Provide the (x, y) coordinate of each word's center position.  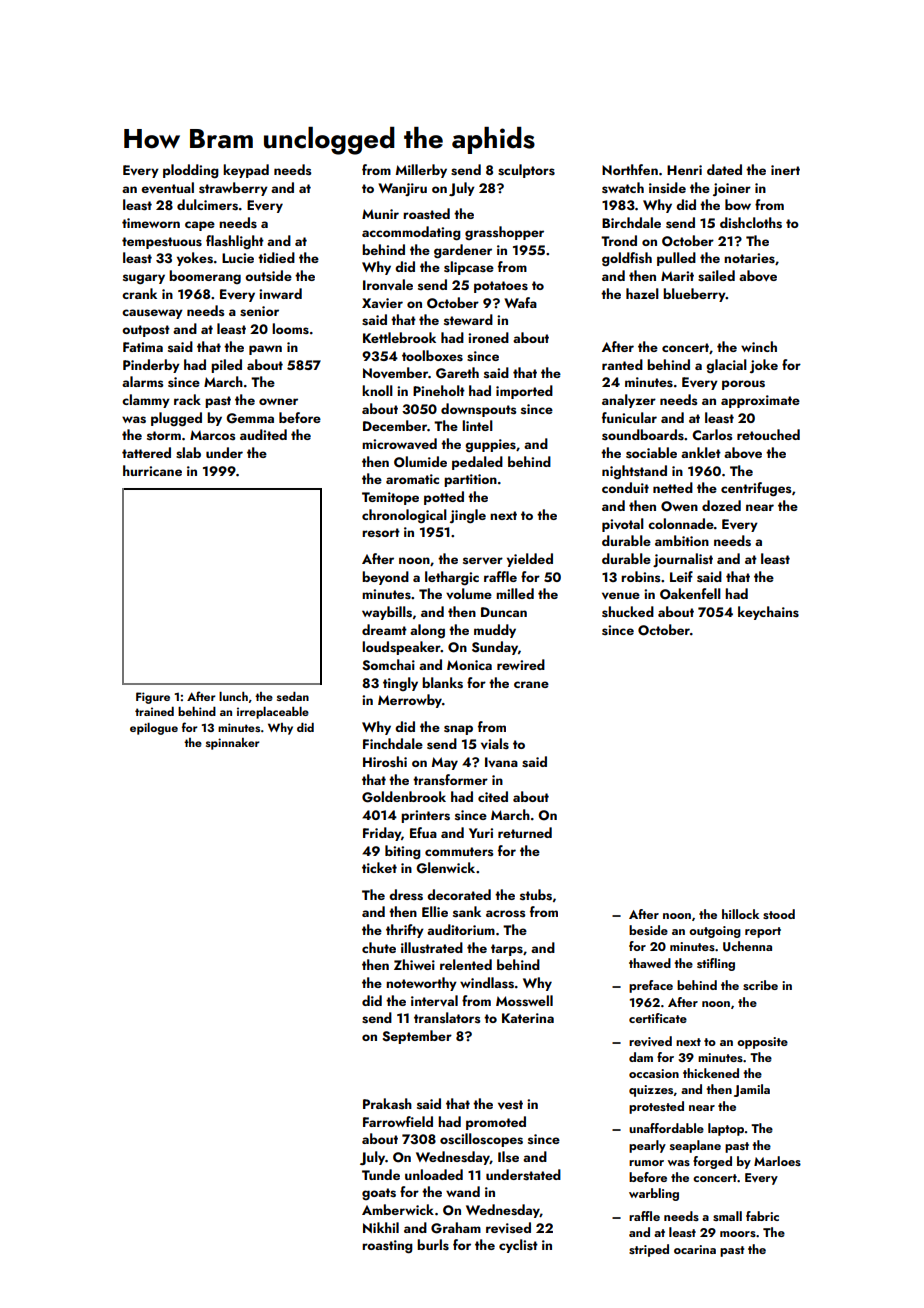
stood (779, 914)
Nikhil (381, 1227)
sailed (716, 276)
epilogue (154, 729)
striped (649, 1250)
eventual (167, 188)
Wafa (520, 302)
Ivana (501, 762)
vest (510, 1104)
